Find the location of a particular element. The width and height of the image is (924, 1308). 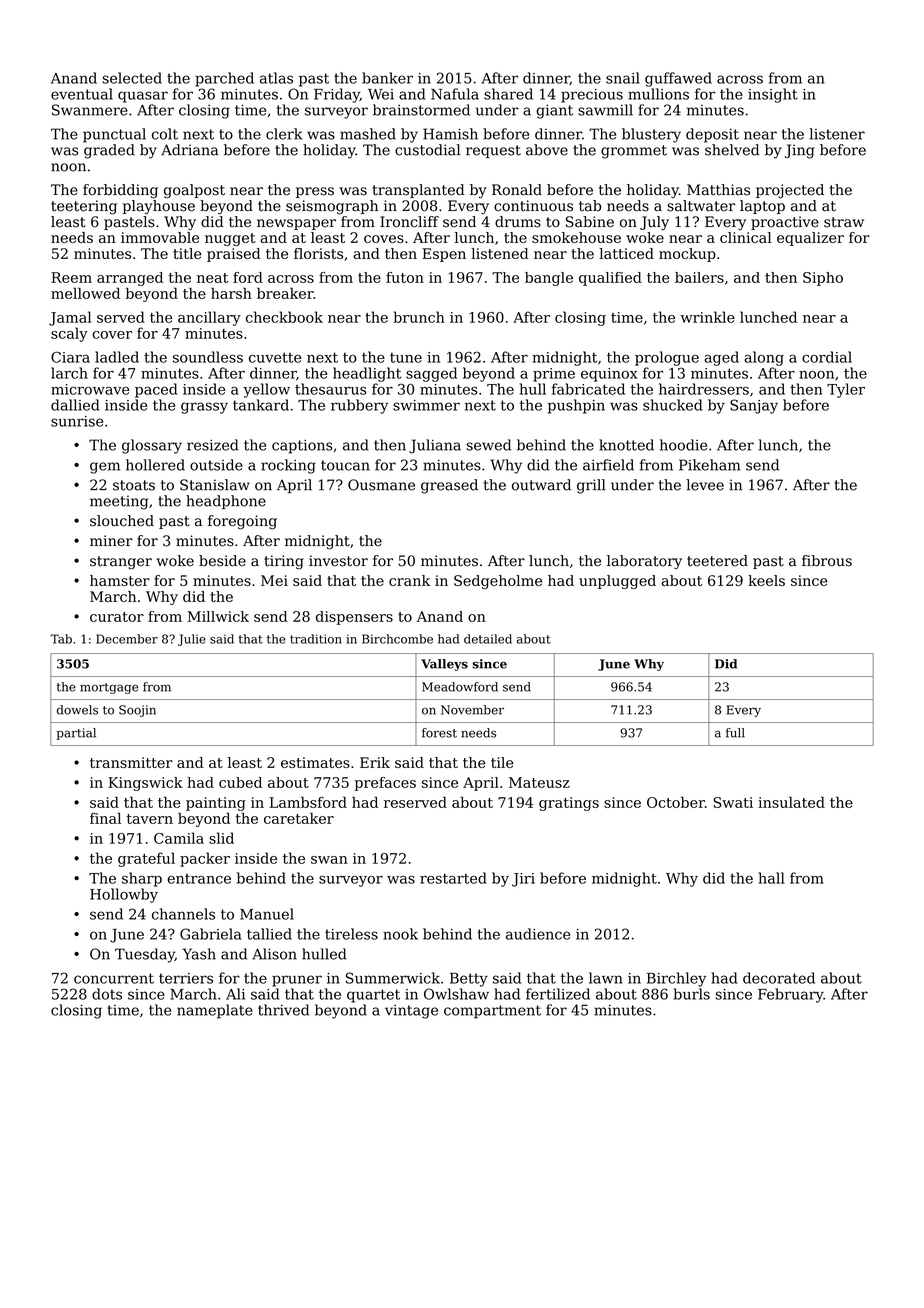

guffawed is located at coordinates (678, 79).
